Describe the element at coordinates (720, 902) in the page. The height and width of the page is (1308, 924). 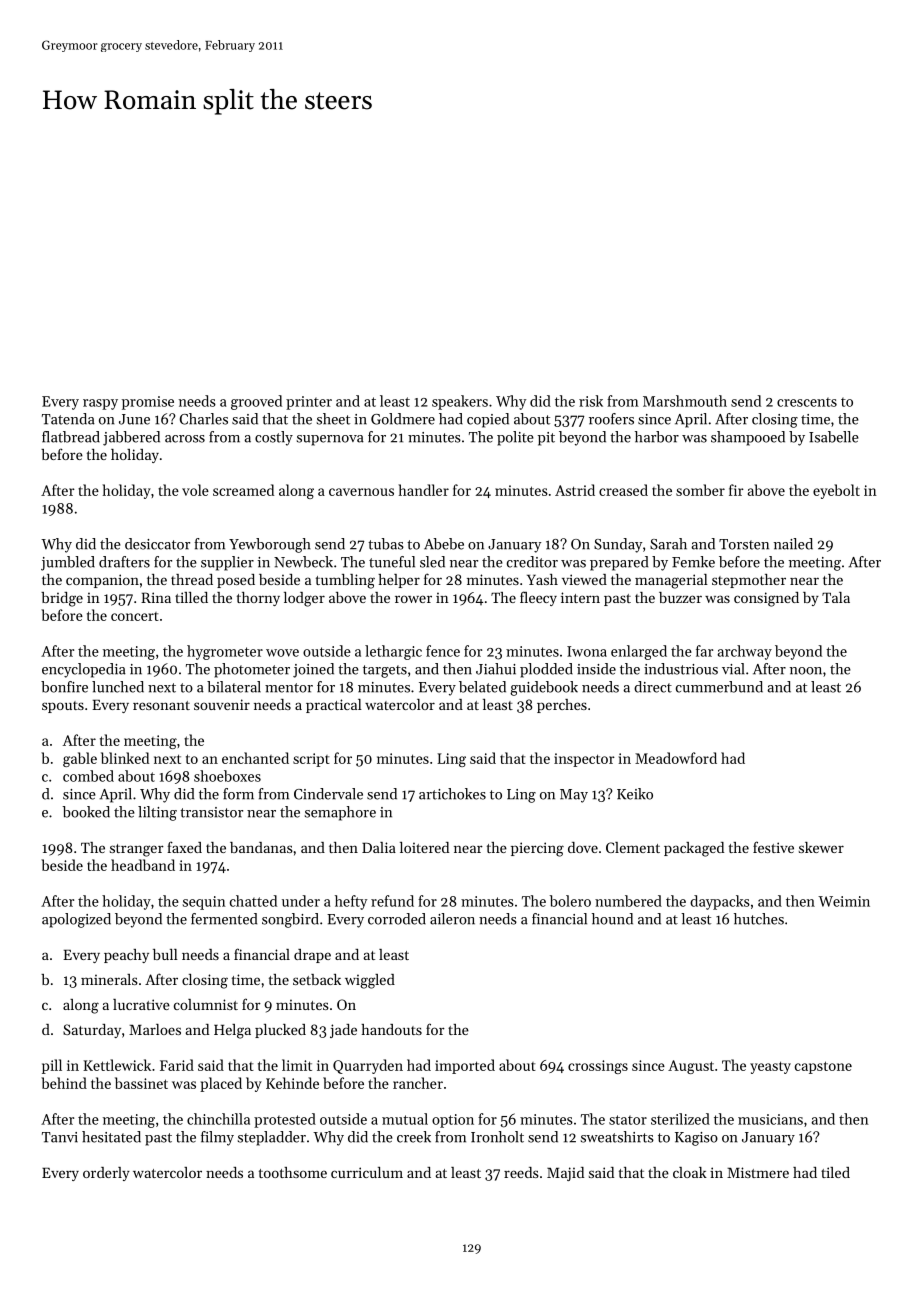
I see `daypacks` at that location.
